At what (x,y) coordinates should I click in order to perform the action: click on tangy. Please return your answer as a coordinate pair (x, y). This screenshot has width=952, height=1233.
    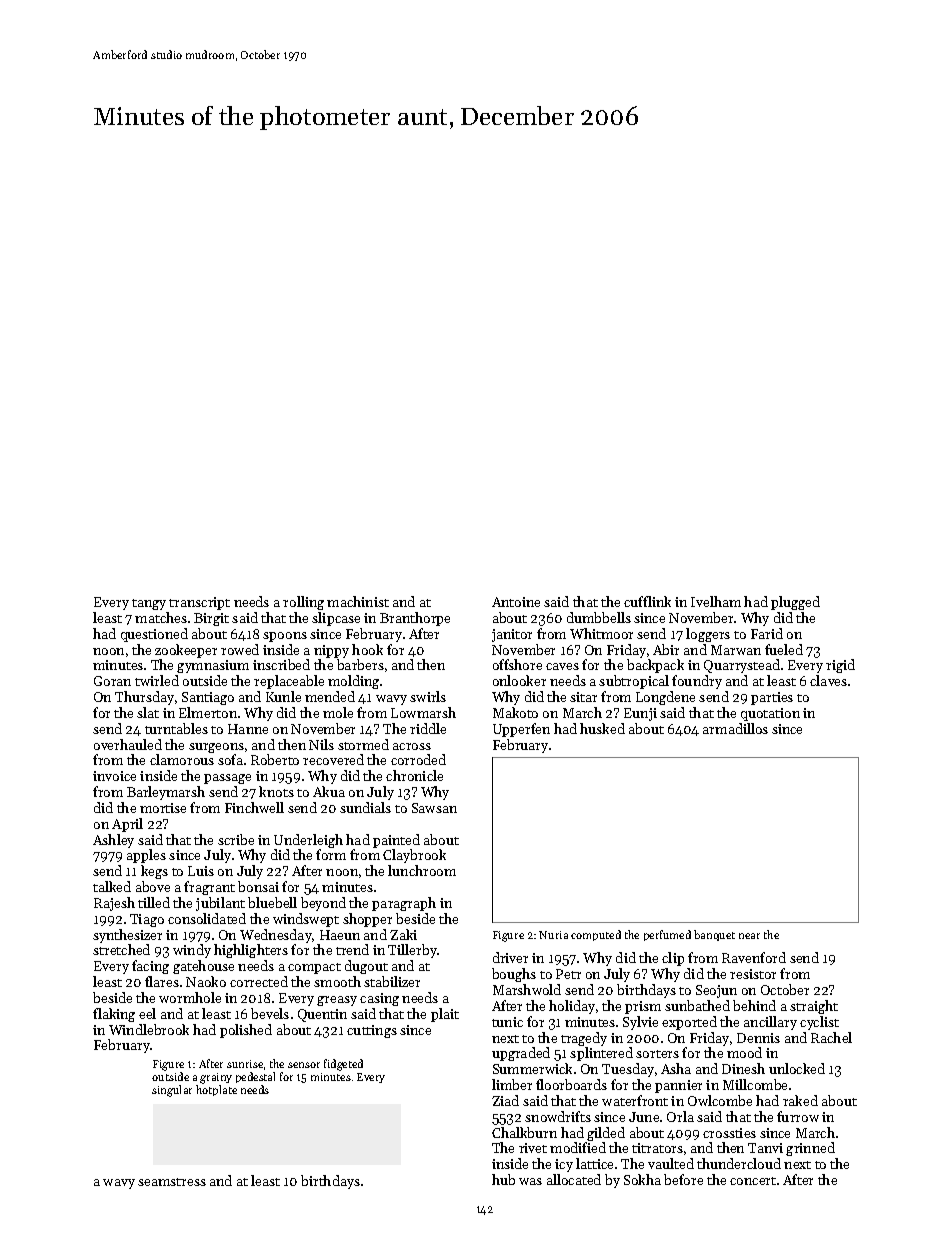
    Looking at the image, I should click on (149, 604).
